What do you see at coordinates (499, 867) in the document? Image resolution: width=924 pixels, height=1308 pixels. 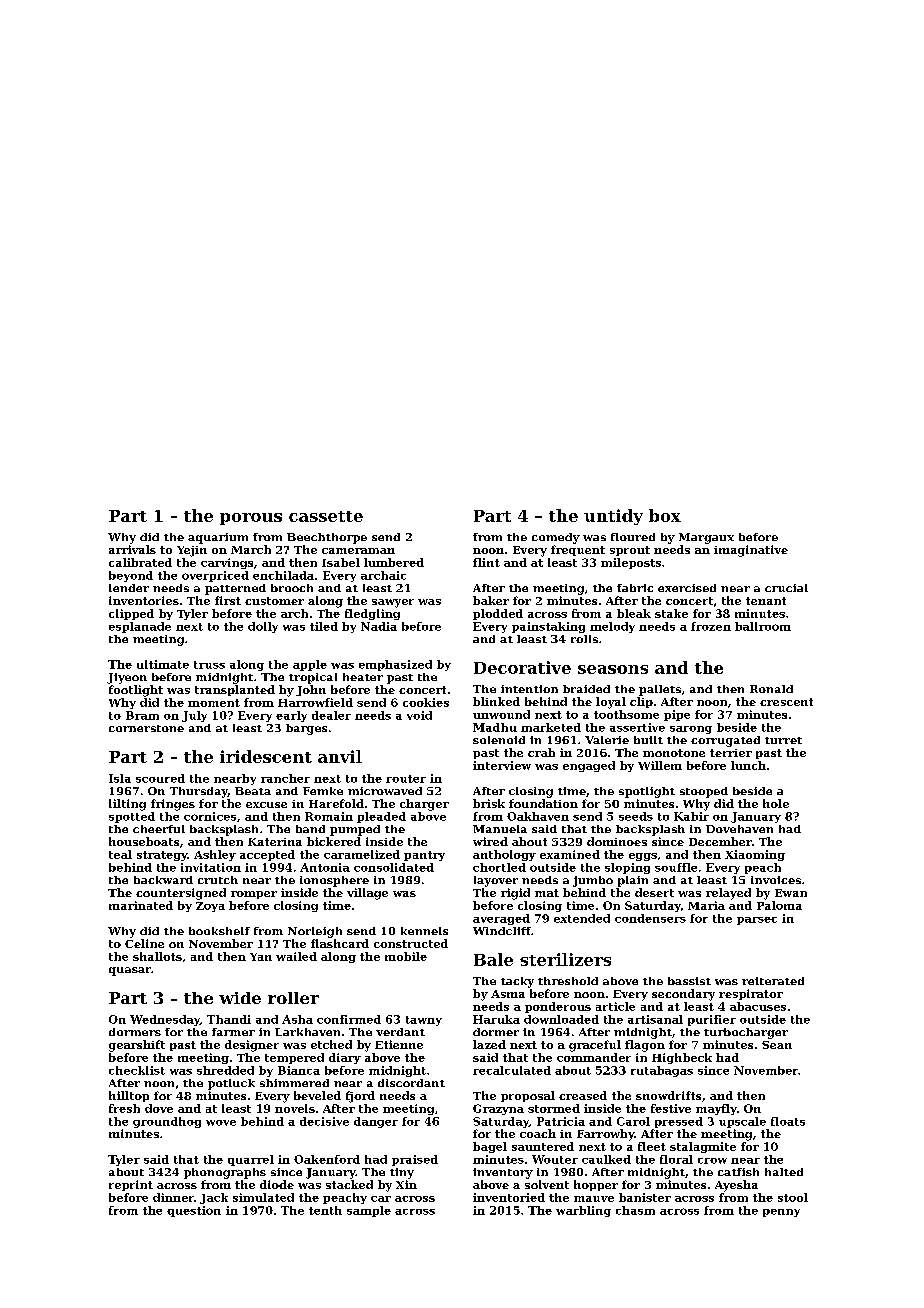 I see `chortled` at bounding box center [499, 867].
